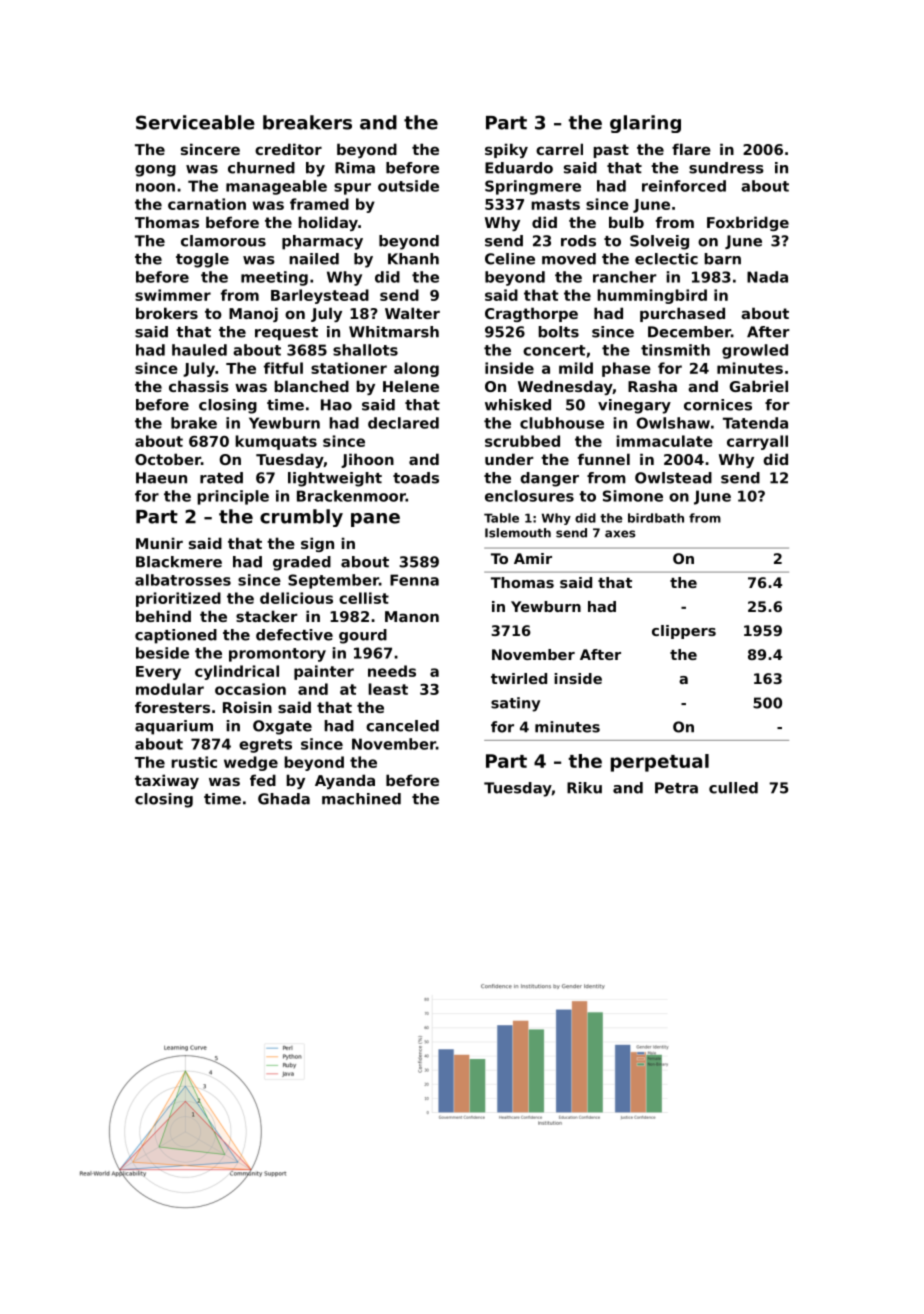 The height and width of the screenshot is (1314, 924). I want to click on least, so click(388, 689).
